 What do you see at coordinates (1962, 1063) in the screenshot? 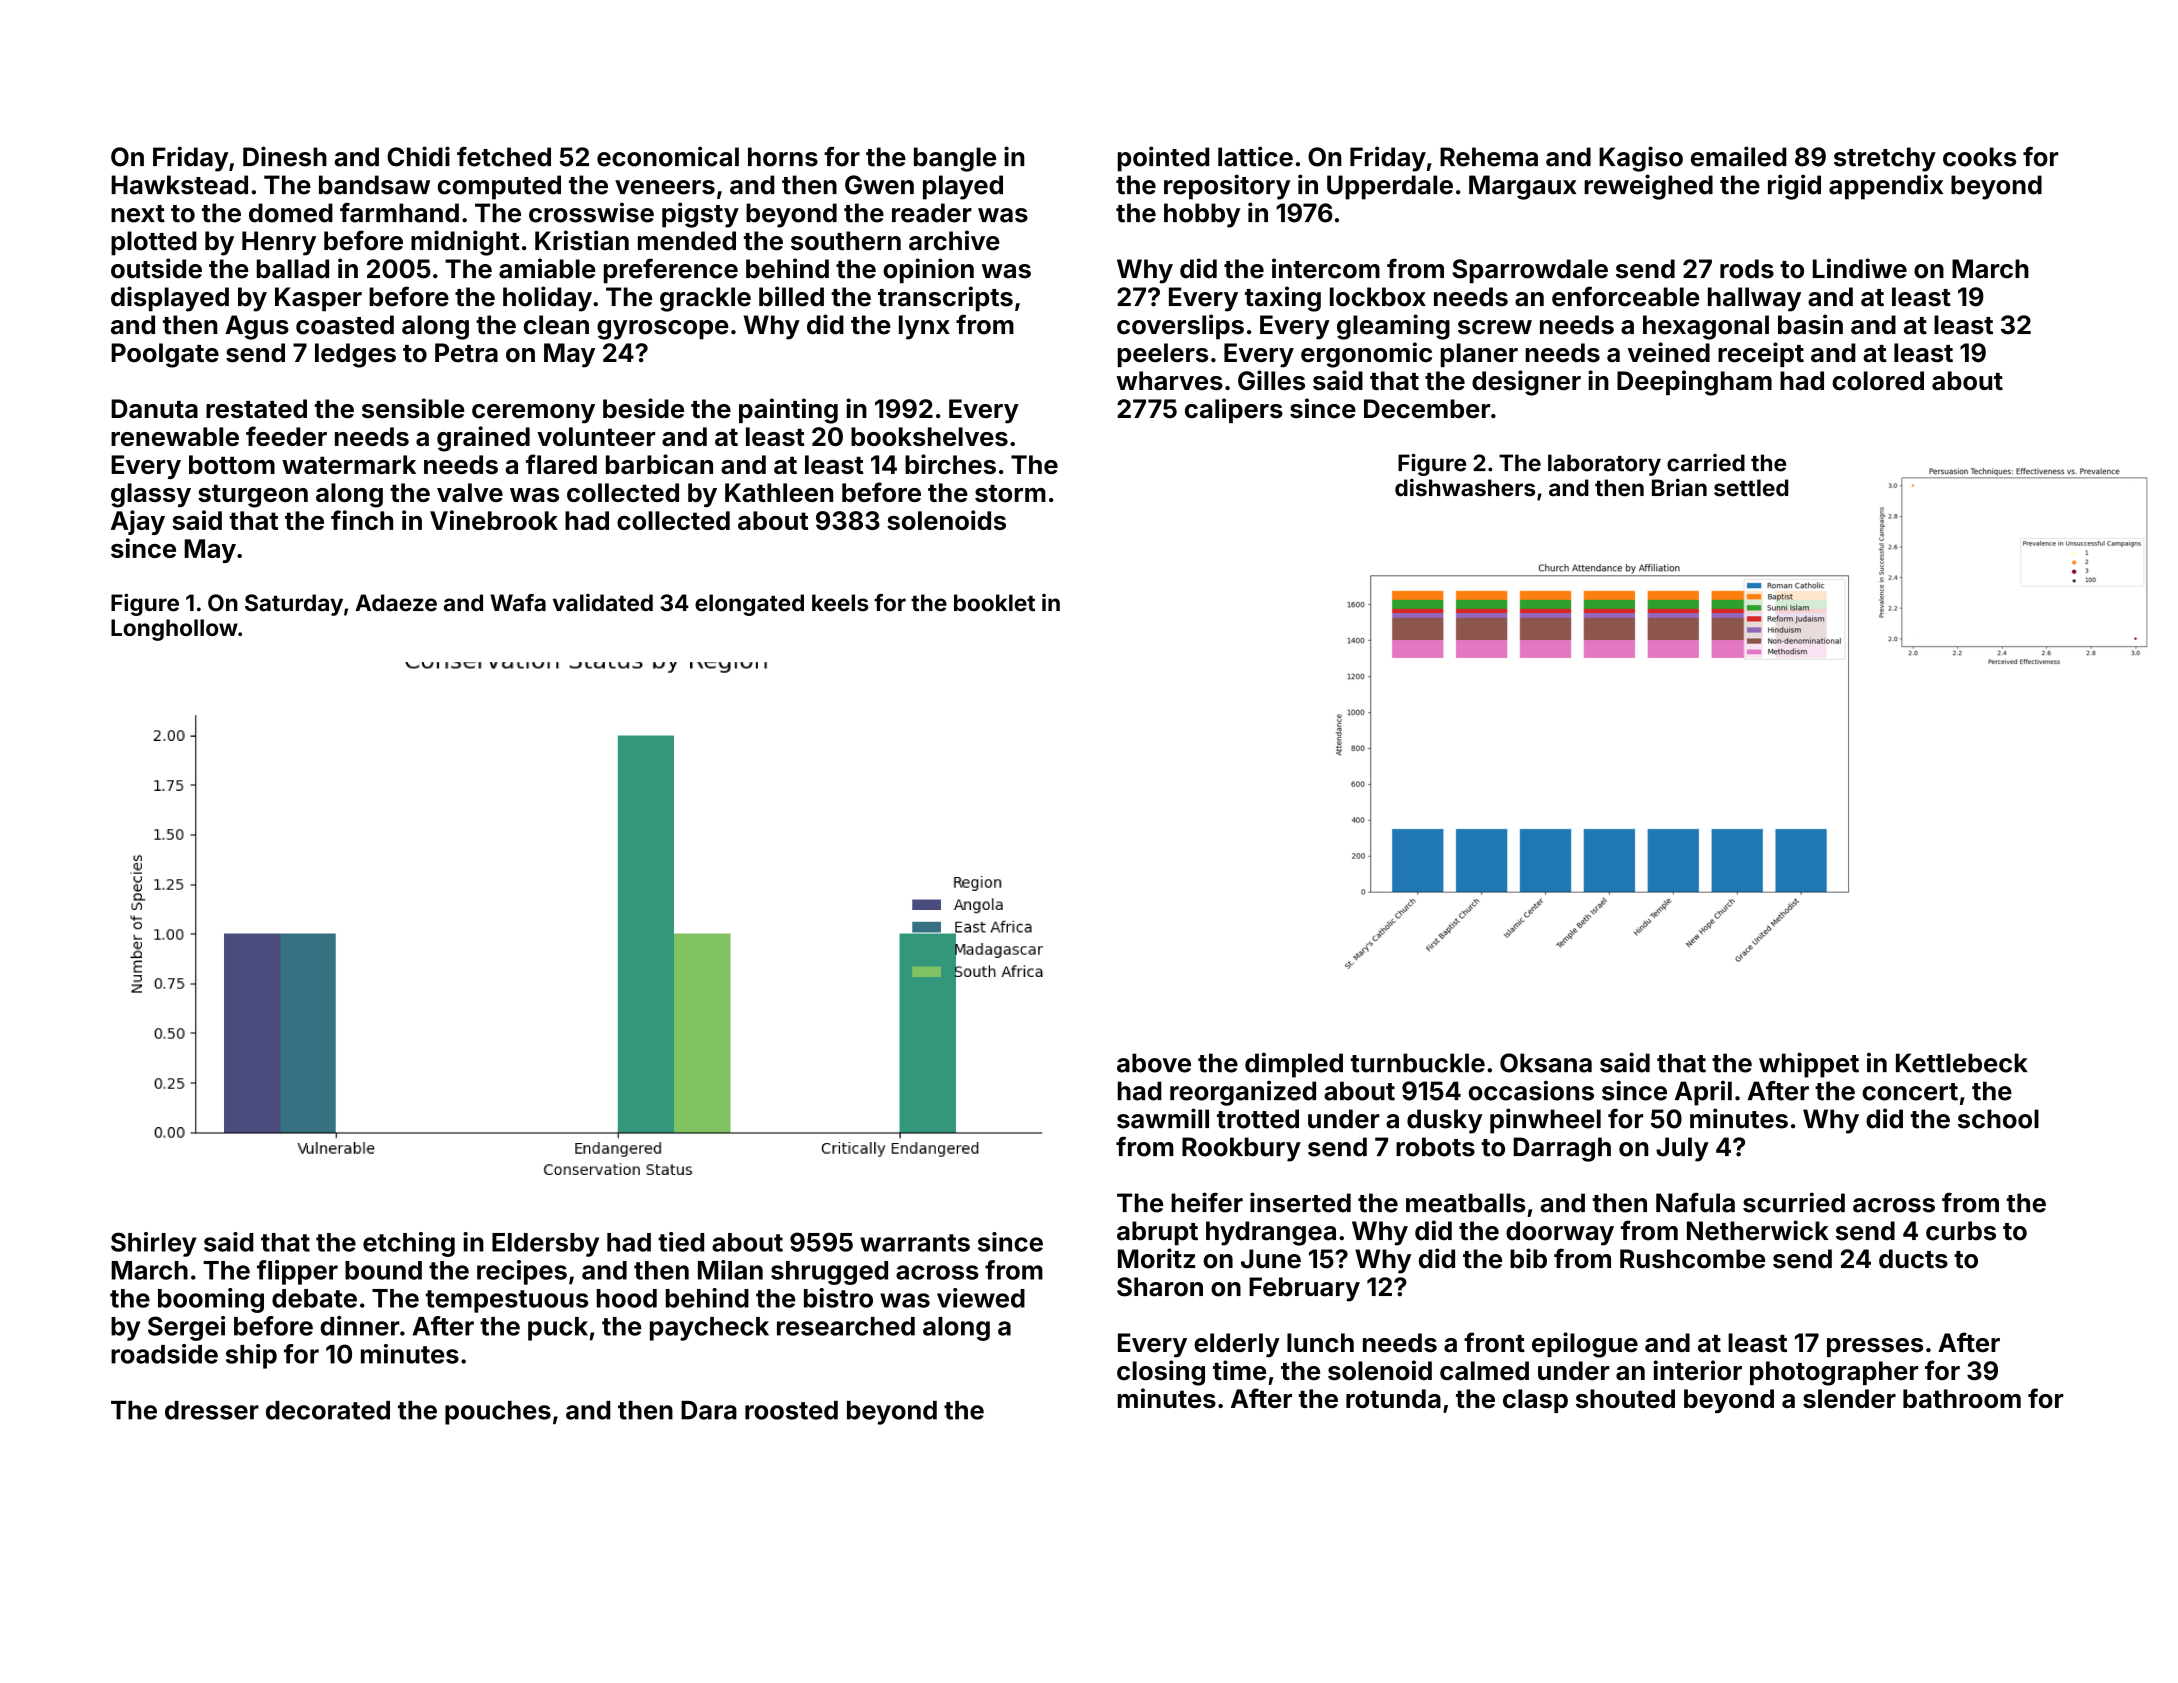
I see `Kettlebeck` at bounding box center [1962, 1063].
